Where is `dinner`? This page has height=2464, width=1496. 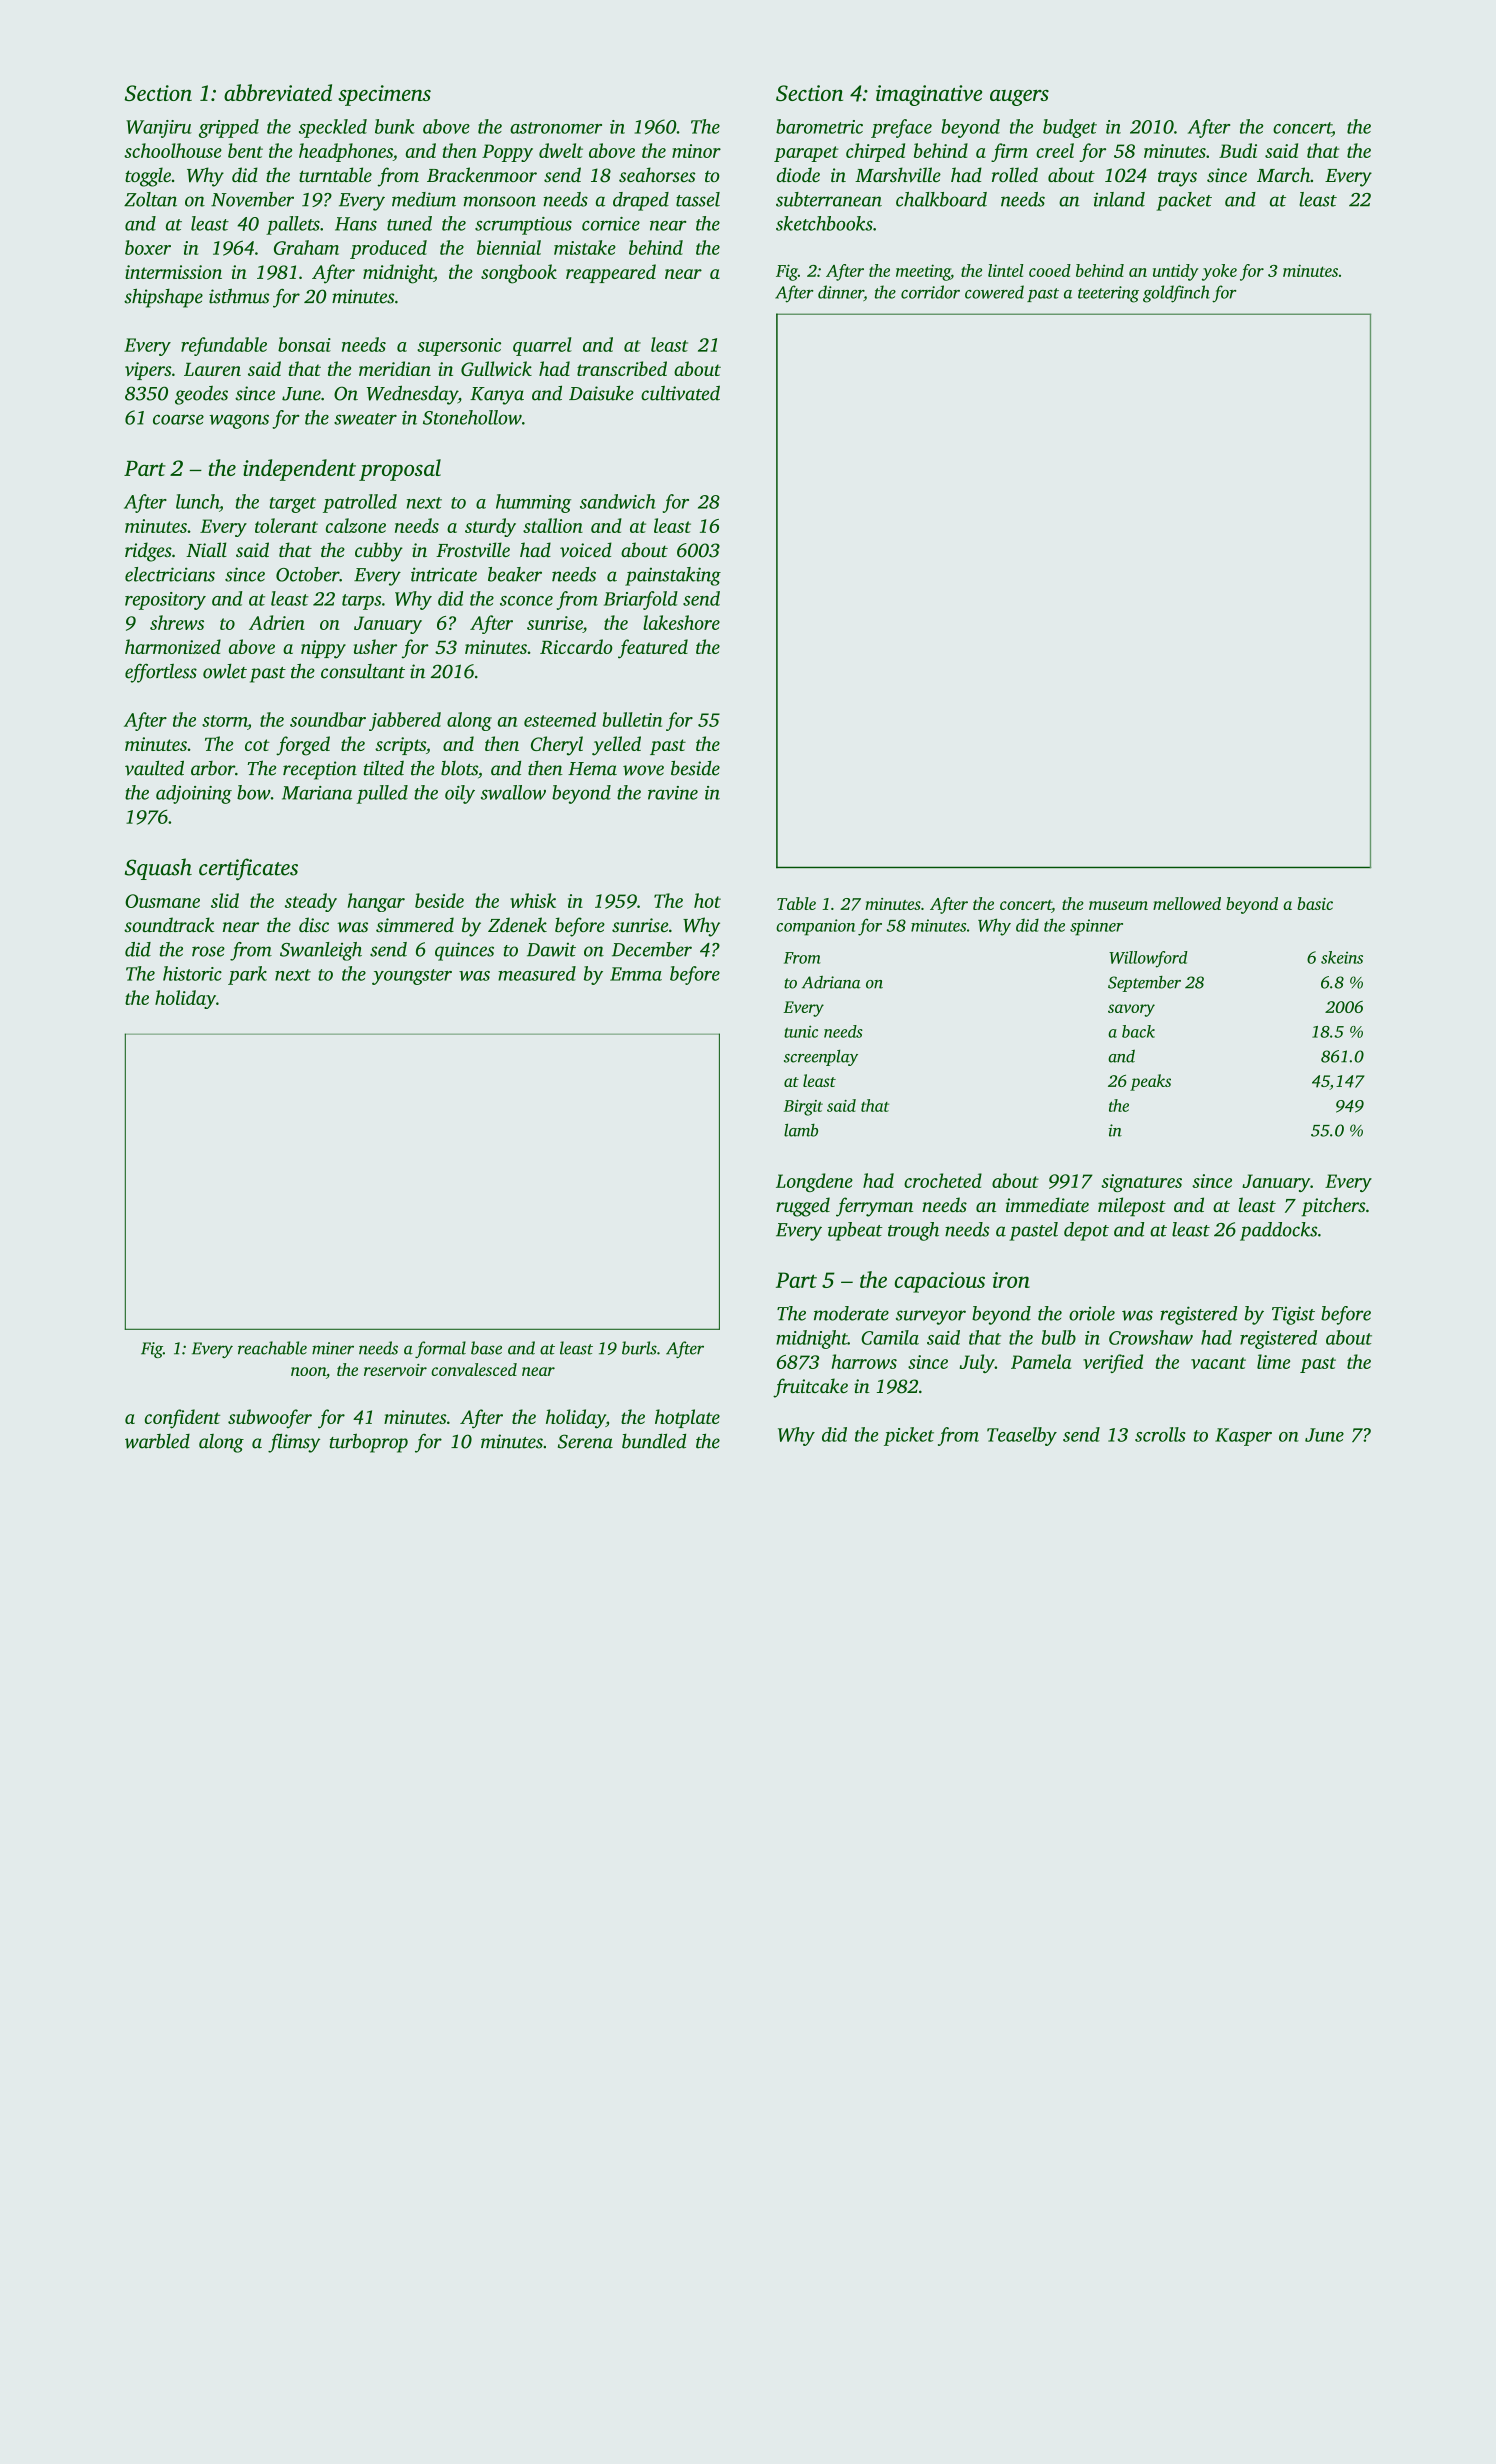 dinner is located at coordinates (841, 293).
